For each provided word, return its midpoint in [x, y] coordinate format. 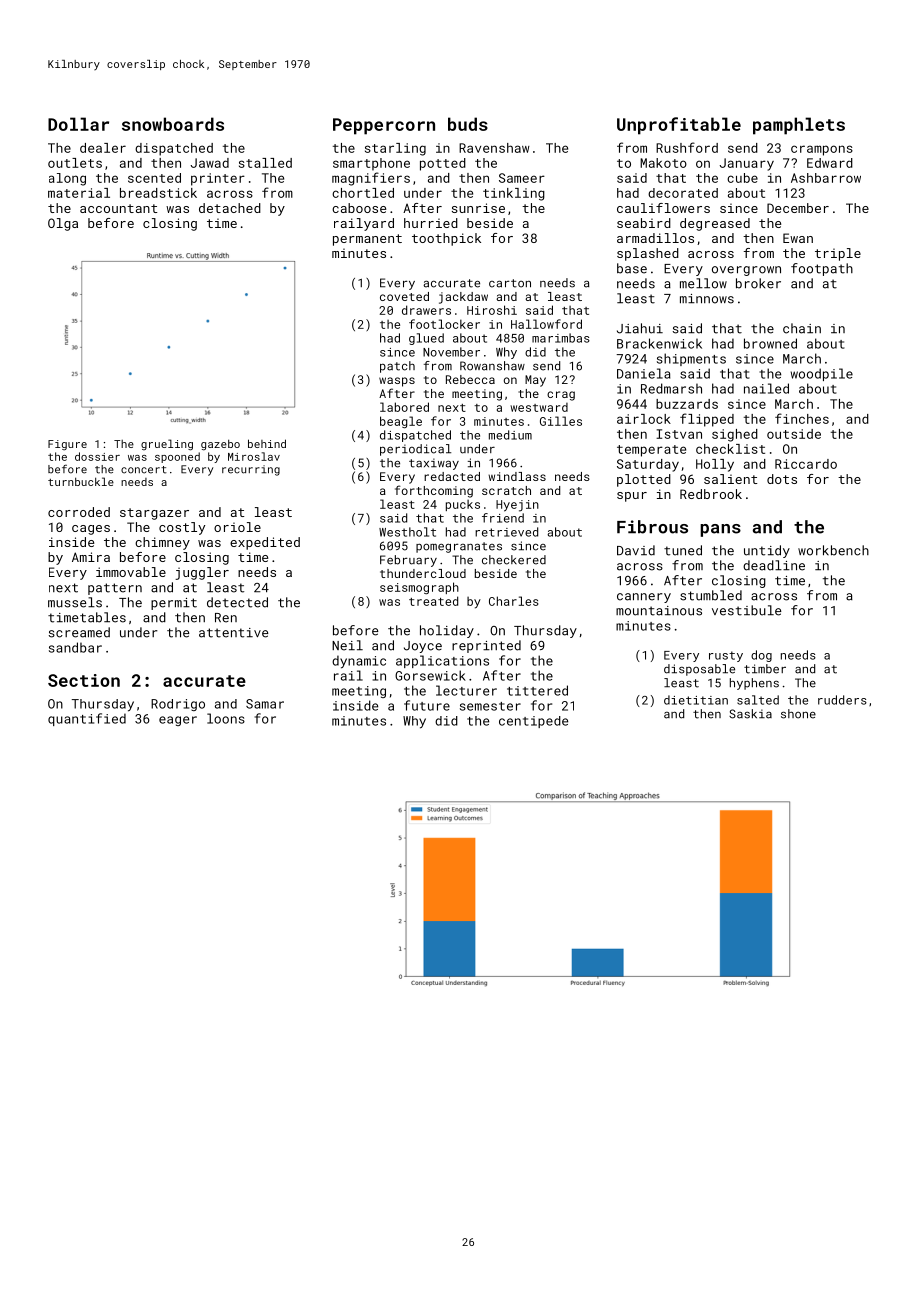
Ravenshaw [494, 148]
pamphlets [799, 126]
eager [178, 721]
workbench [833, 550]
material [79, 193]
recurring [251, 470]
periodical [415, 450]
